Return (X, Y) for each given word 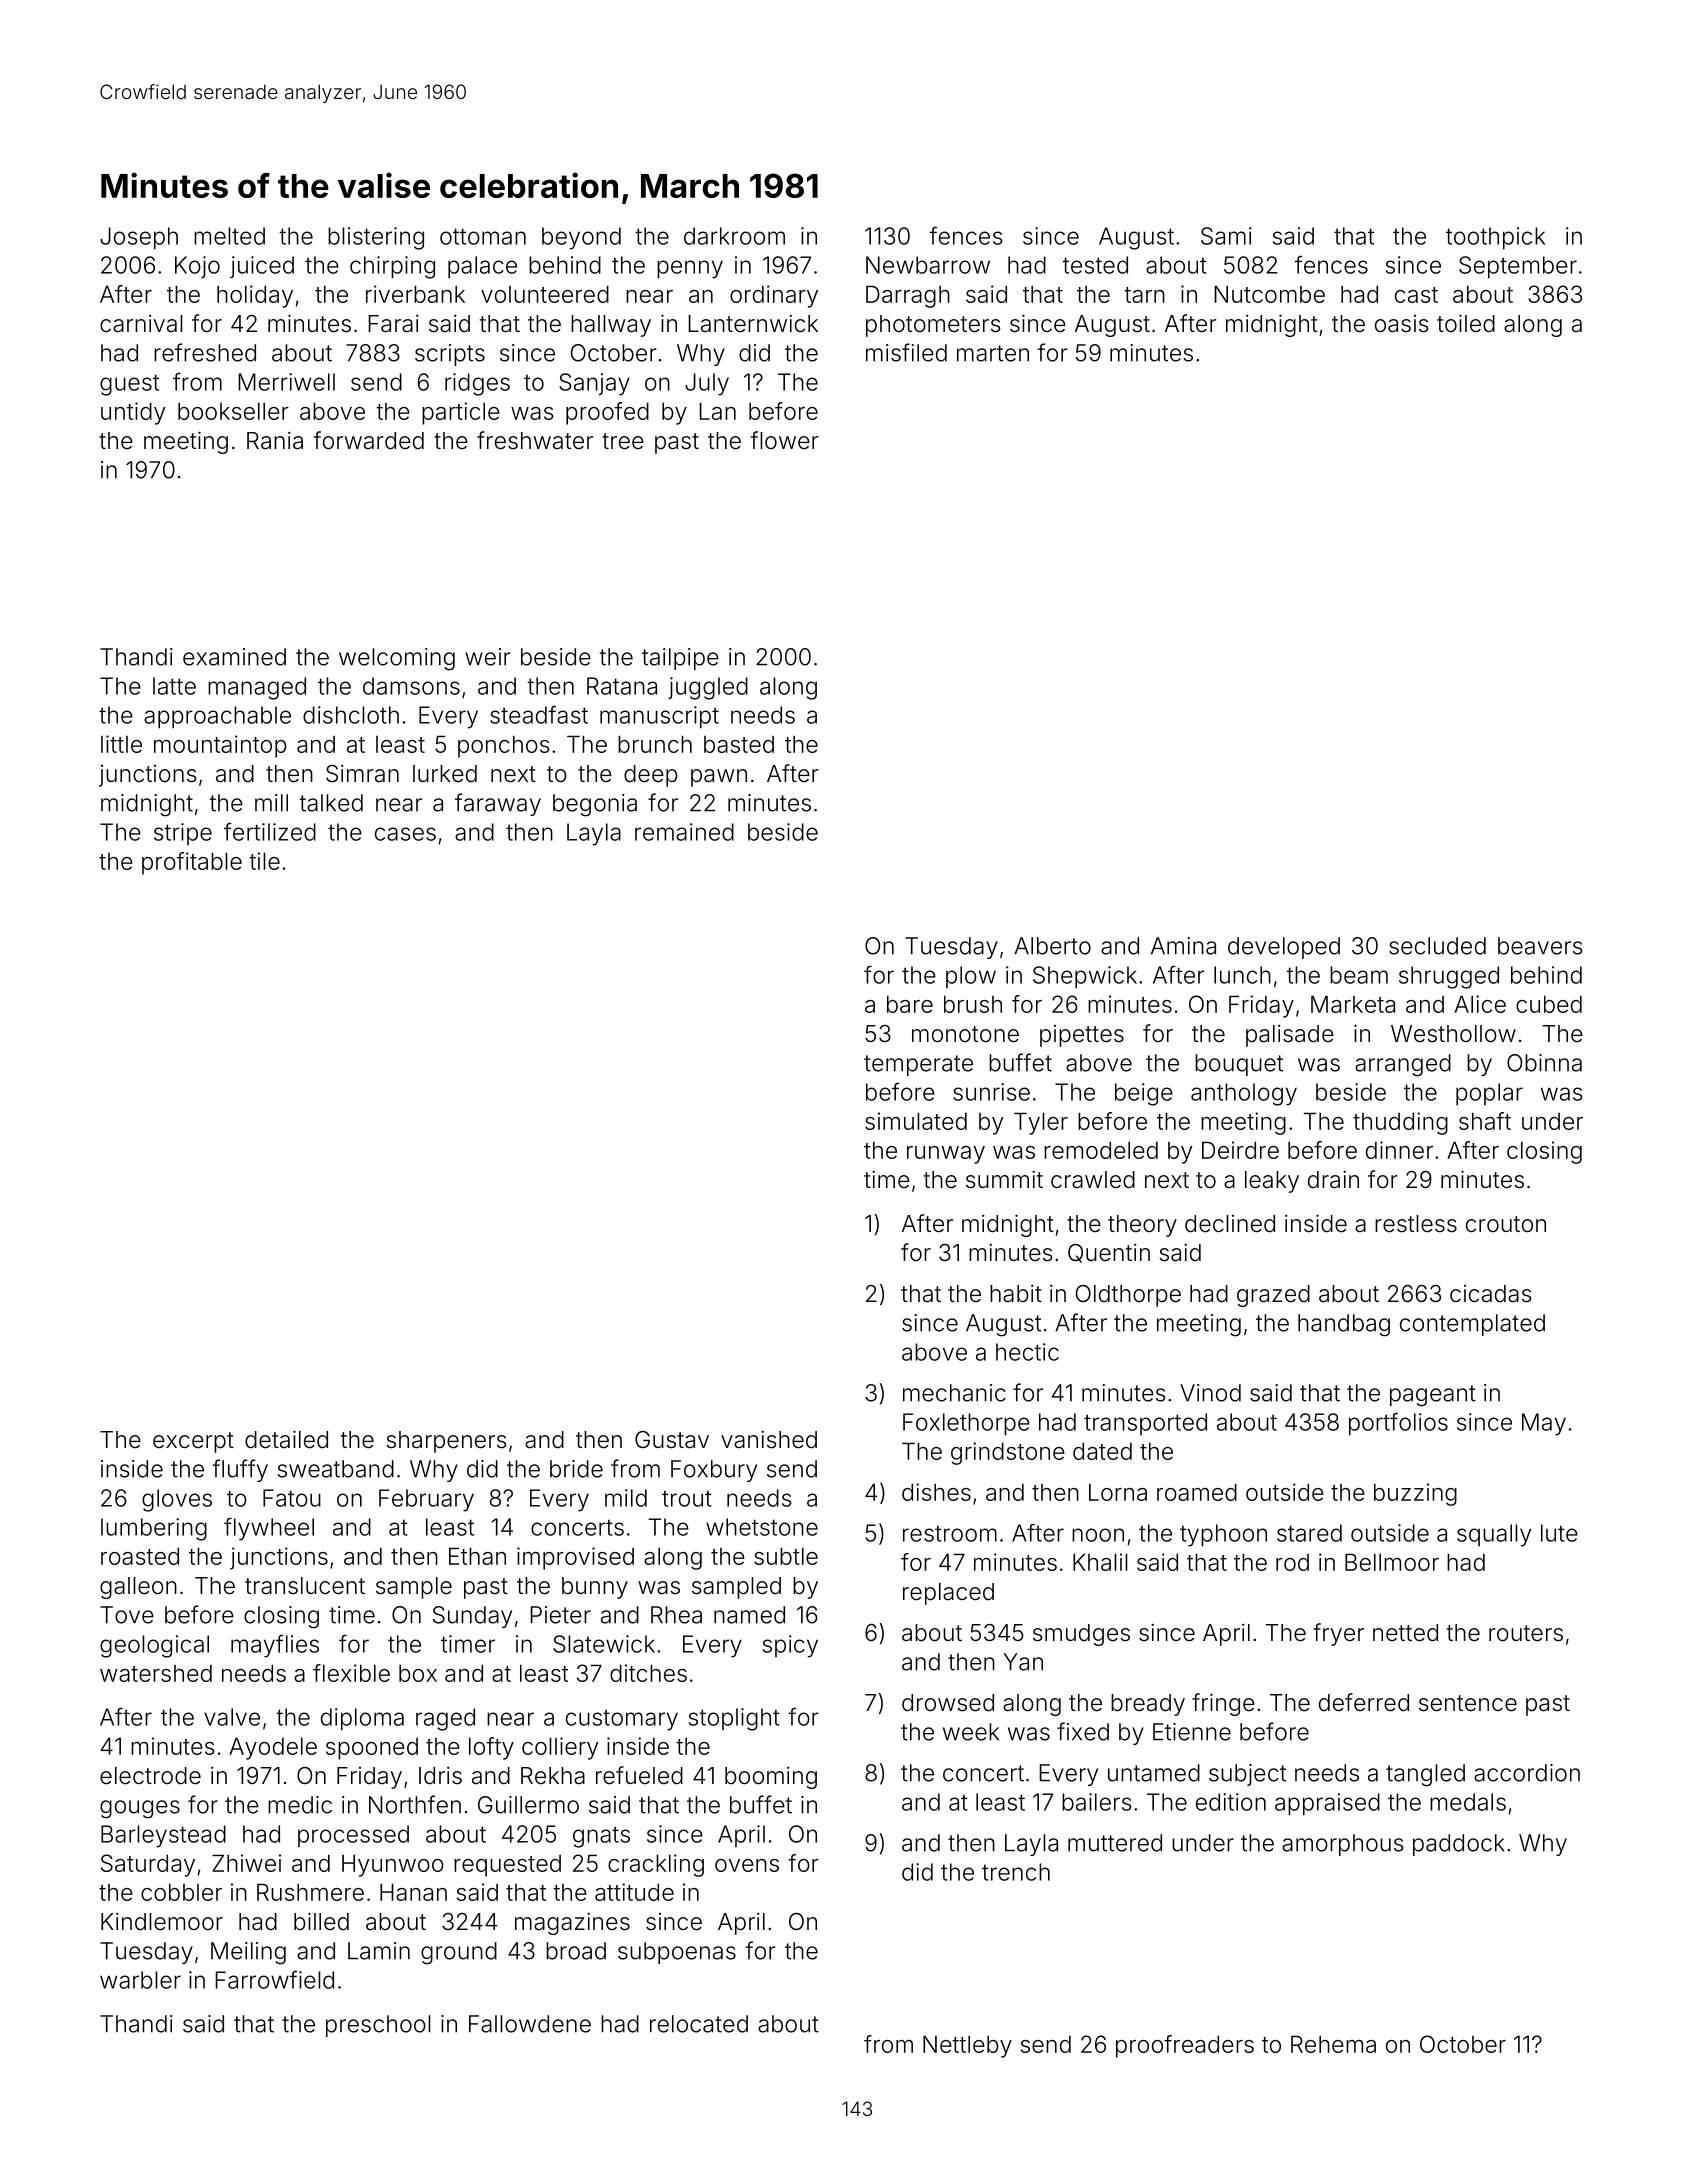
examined (234, 657)
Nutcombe (1269, 294)
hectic (1027, 1352)
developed (1284, 948)
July (707, 384)
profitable (192, 863)
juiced (262, 267)
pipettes (1082, 1036)
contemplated (1472, 1325)
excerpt (193, 1442)
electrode (150, 1776)
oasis (1402, 324)
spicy (790, 1646)
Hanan (413, 1892)
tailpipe (680, 659)
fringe (1223, 1704)
